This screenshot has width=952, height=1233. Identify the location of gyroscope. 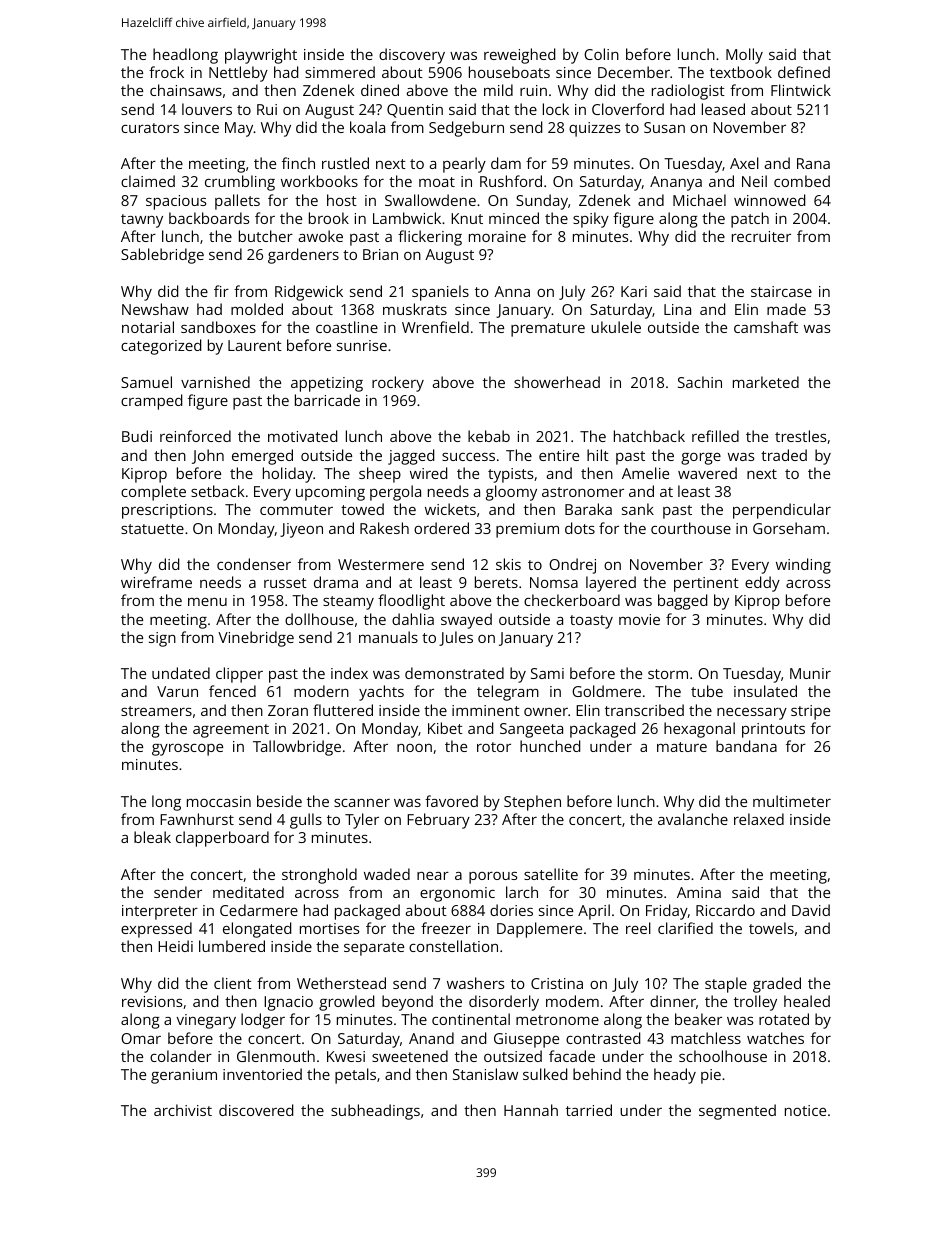
(187, 750).
